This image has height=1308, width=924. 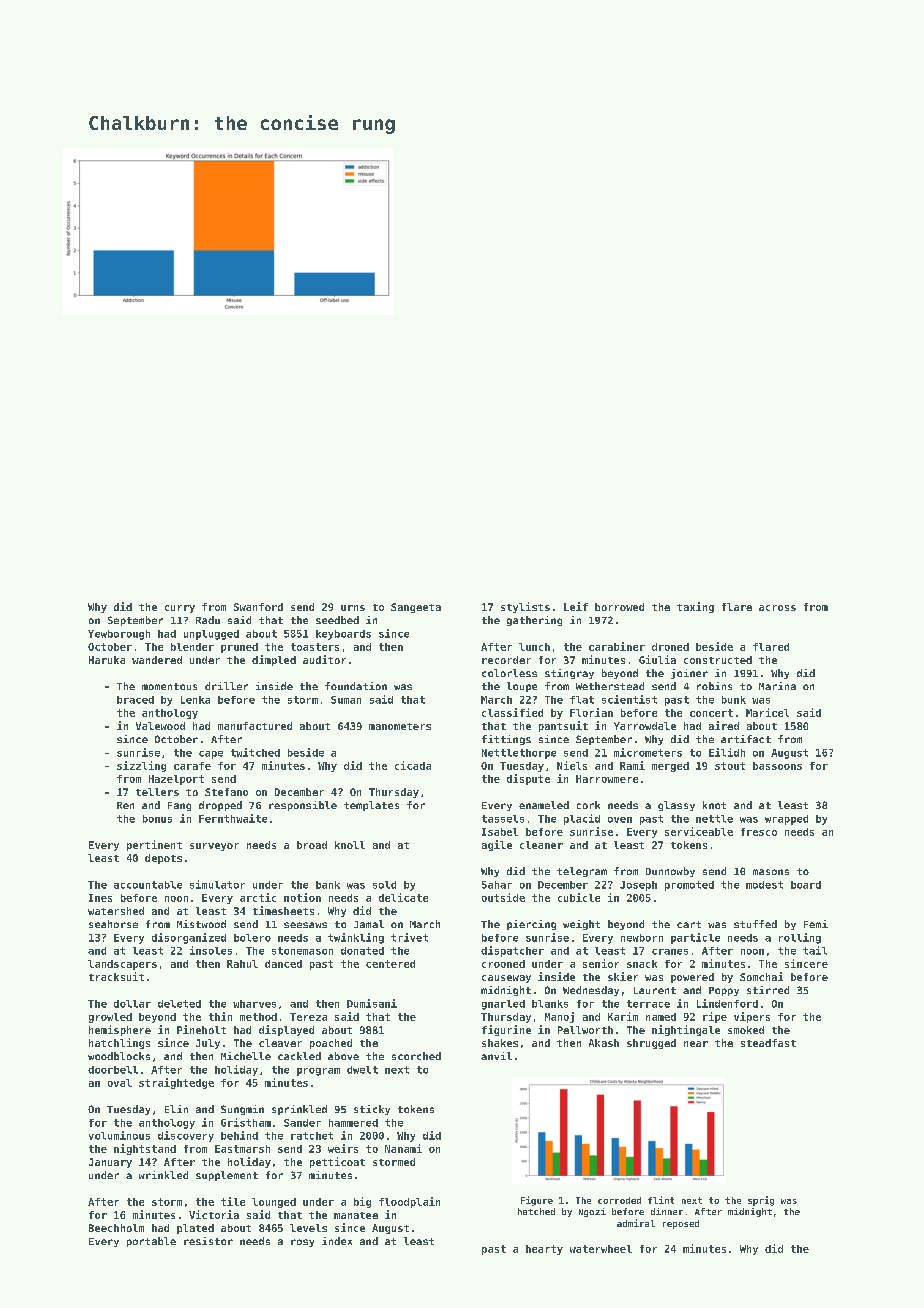 I want to click on portable, so click(x=151, y=1242).
